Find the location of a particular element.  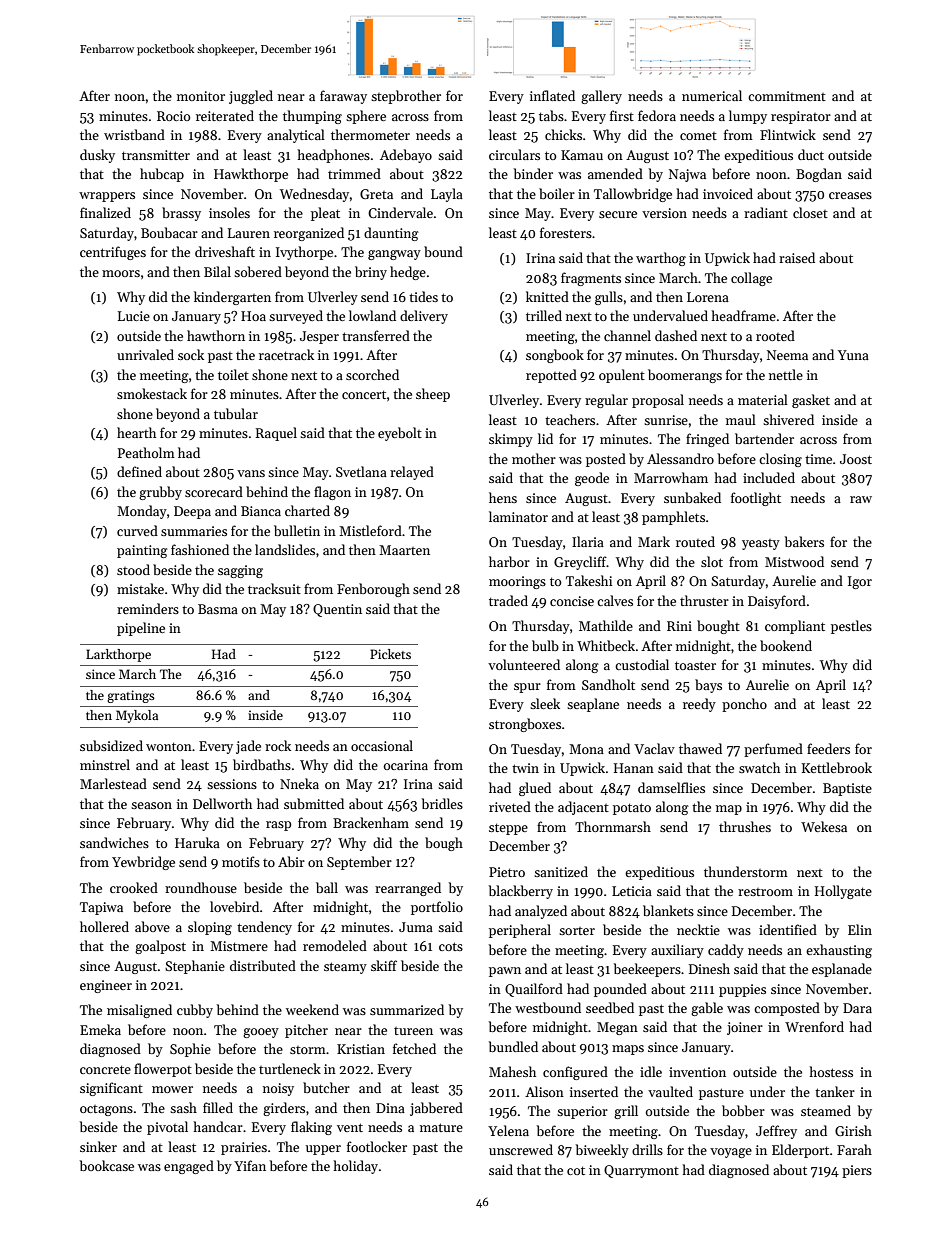

monitor is located at coordinates (201, 96).
